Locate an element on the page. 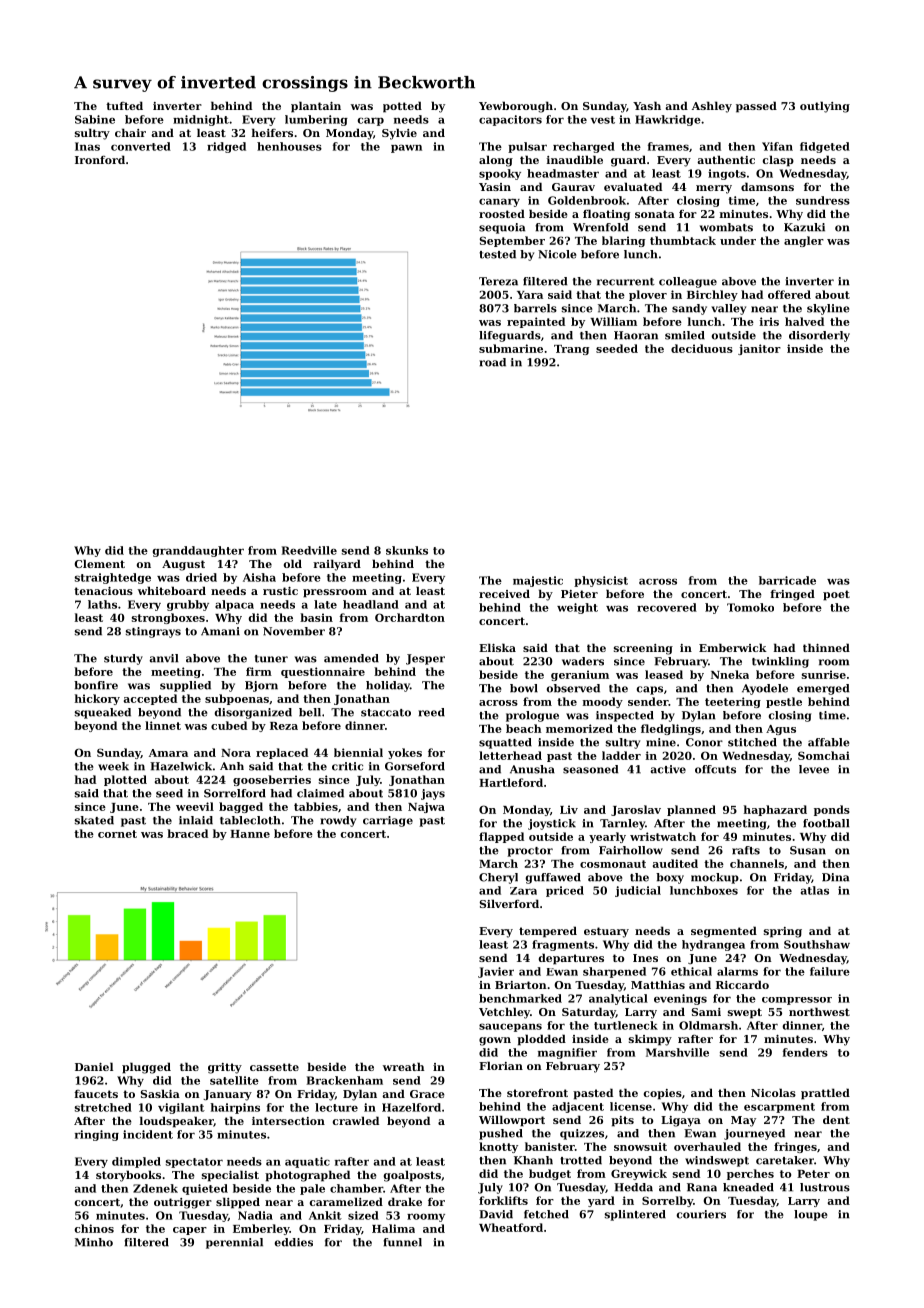 The width and height of the image is (924, 1308). skyline is located at coordinates (828, 309).
